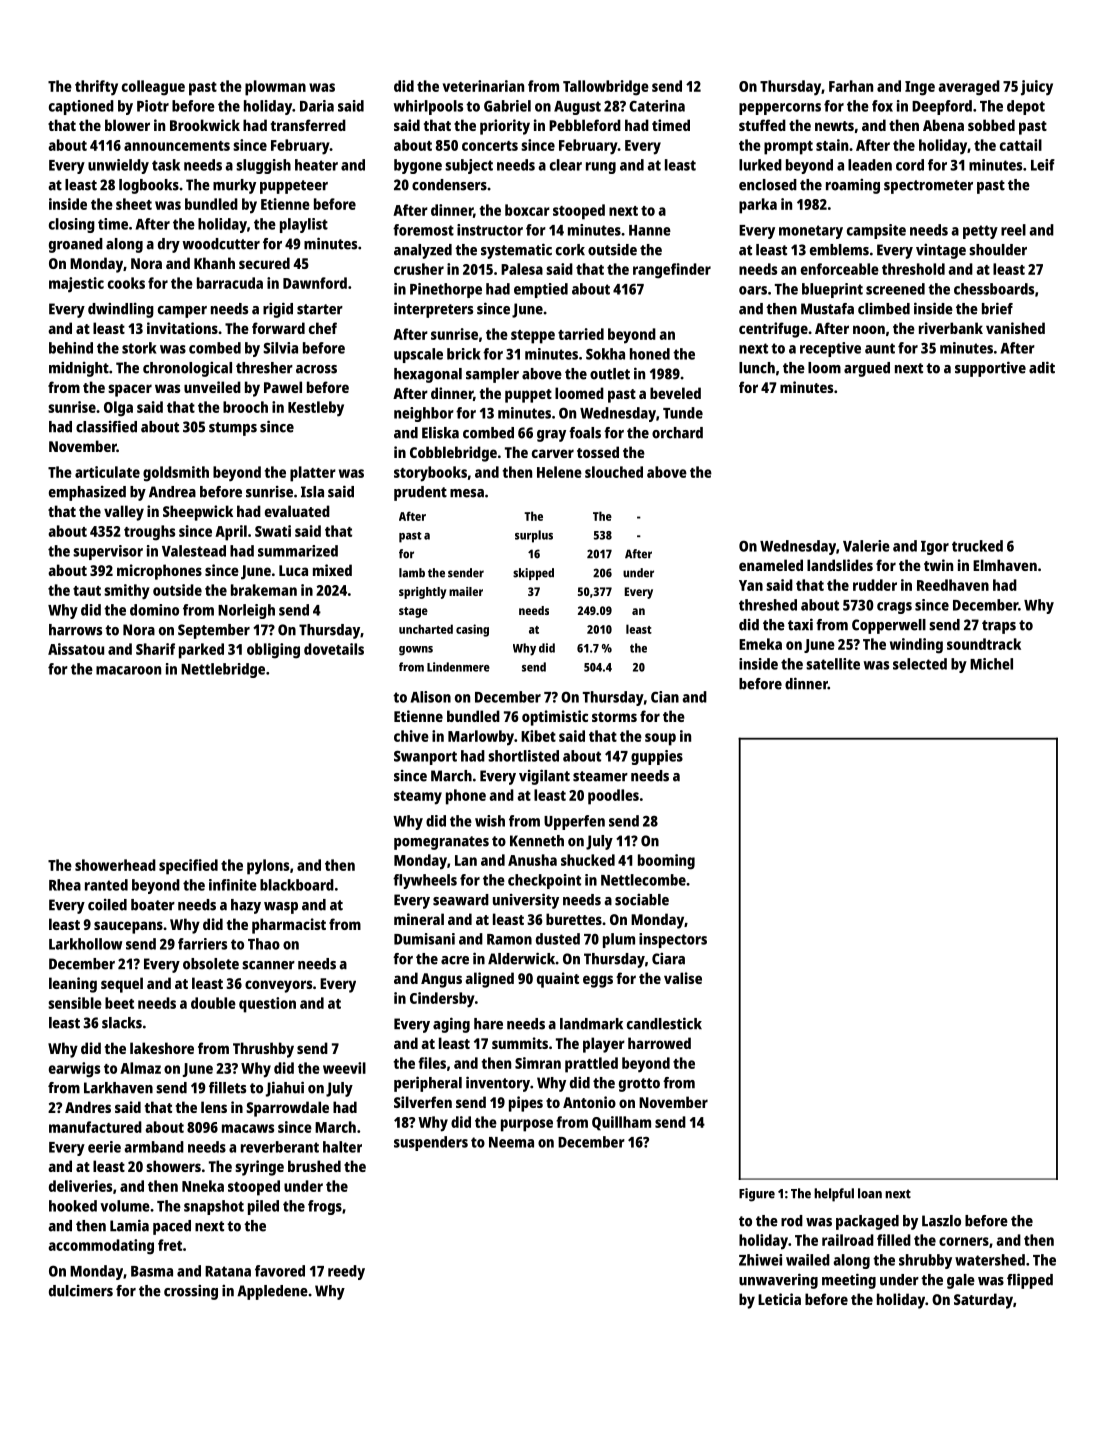 This screenshot has width=1106, height=1432. Describe the element at coordinates (990, 1260) in the screenshot. I see `watershed` at that location.
